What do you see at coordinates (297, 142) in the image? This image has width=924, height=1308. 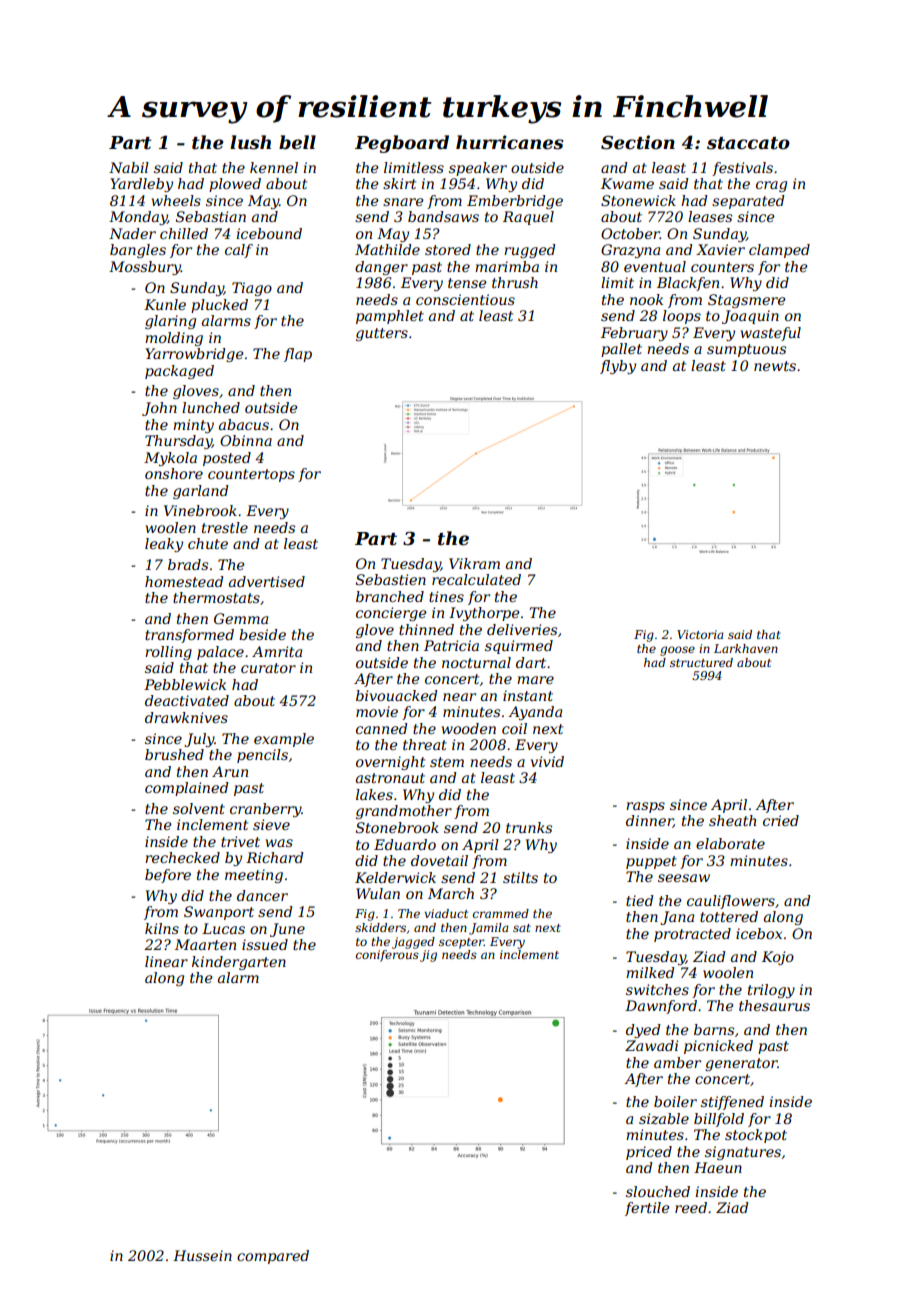 I see `bell` at bounding box center [297, 142].
